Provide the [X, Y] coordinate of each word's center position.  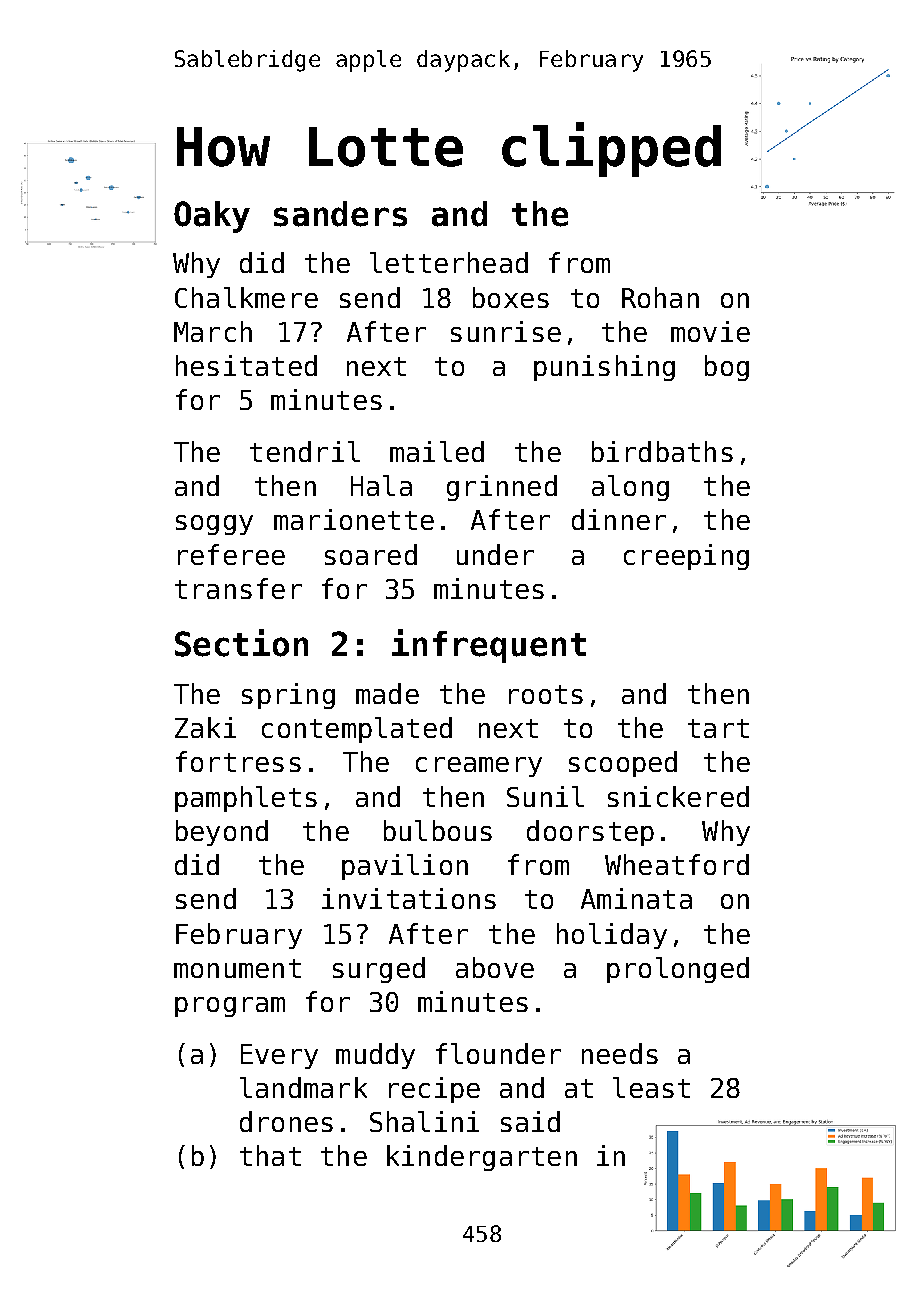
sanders [340, 214]
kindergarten [482, 1158]
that [270, 1155]
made [387, 693]
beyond [222, 833]
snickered [678, 796]
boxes [511, 297]
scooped [623, 764]
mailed [437, 451]
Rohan [660, 297]
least [651, 1087]
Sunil [545, 796]
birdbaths [662, 451]
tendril [305, 451]
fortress [238, 761]
